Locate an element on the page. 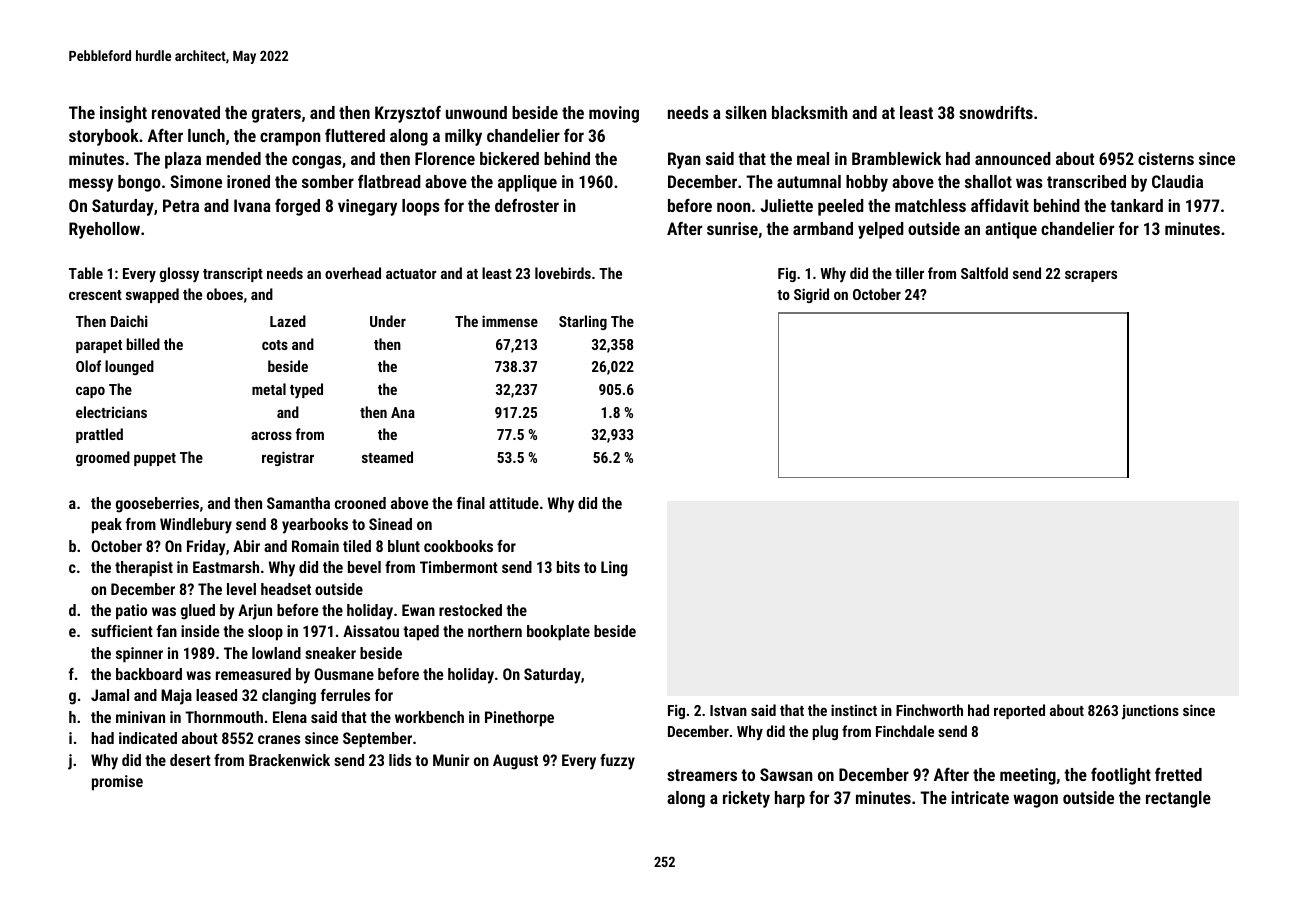  billed is located at coordinates (143, 344).
